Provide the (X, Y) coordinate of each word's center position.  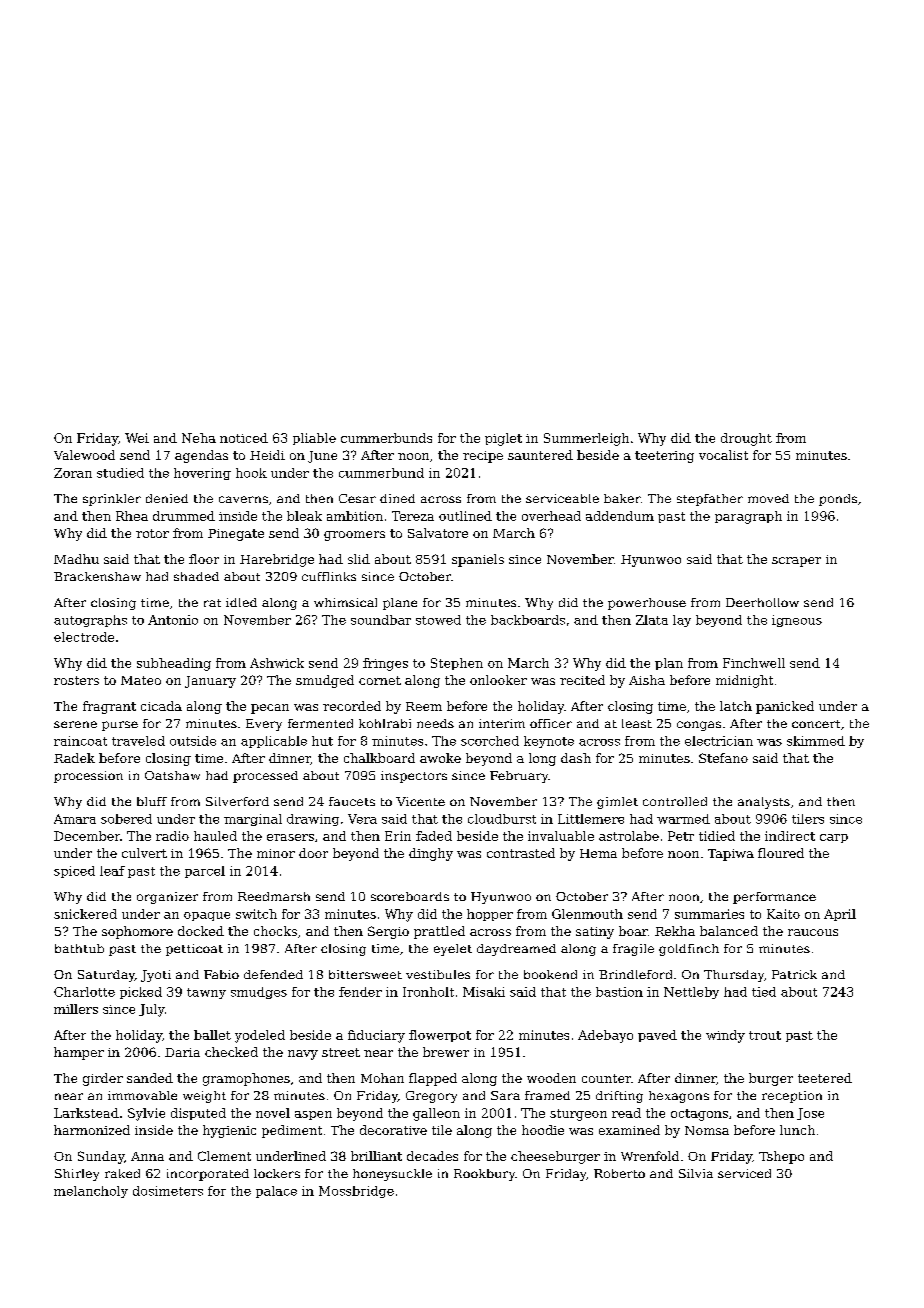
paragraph (748, 517)
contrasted (521, 853)
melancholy (91, 1192)
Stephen (457, 664)
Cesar (357, 498)
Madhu (76, 559)
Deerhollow (762, 602)
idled (241, 602)
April (840, 915)
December (87, 836)
